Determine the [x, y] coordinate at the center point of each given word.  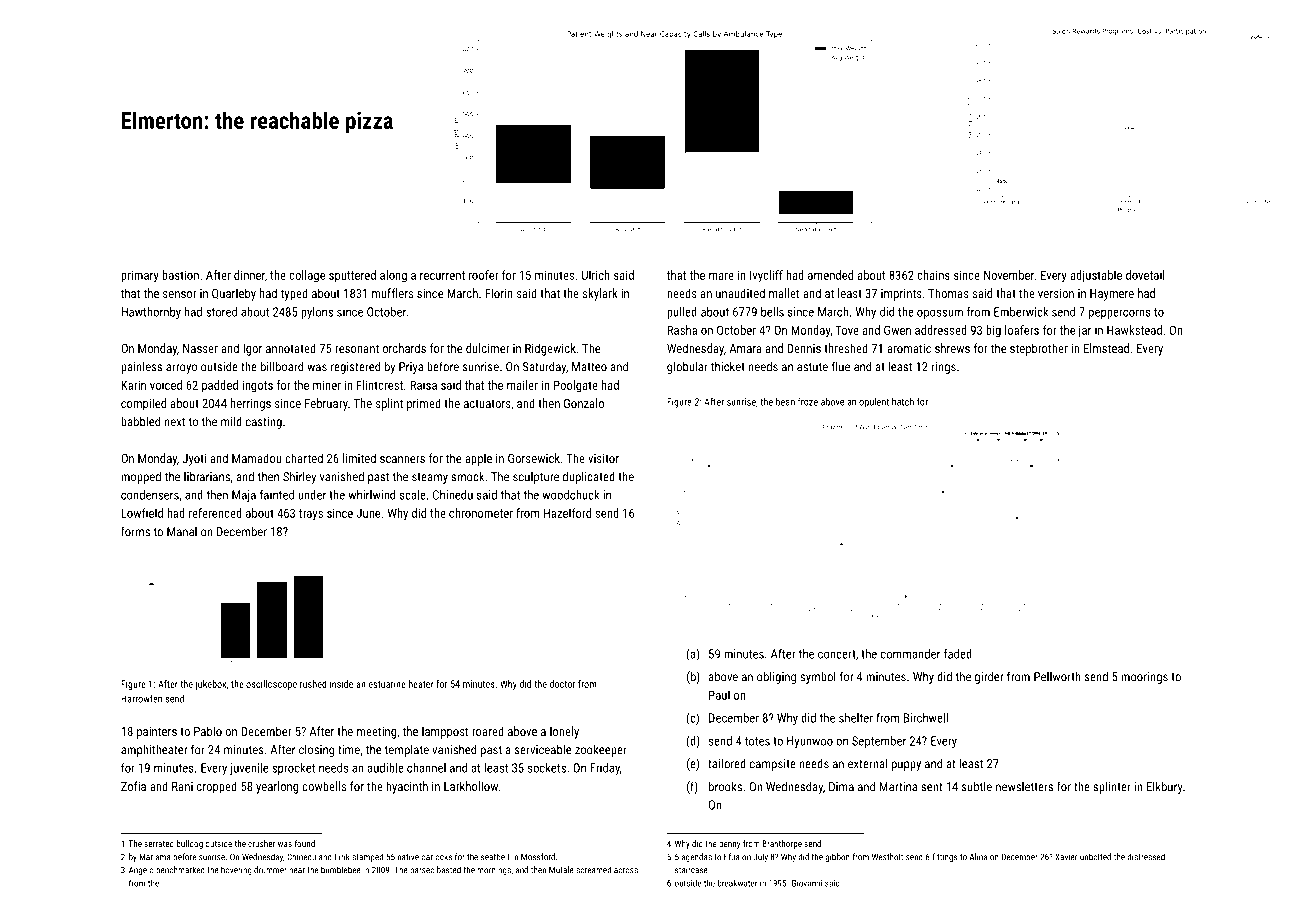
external [868, 763]
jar [1084, 331]
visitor [603, 458]
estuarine [387, 684]
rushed [313, 684]
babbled [140, 421]
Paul [719, 695]
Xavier [1066, 857]
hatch [903, 402]
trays [311, 515]
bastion [180, 275]
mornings [494, 871]
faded [958, 654]
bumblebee [341, 870]
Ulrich [596, 275]
